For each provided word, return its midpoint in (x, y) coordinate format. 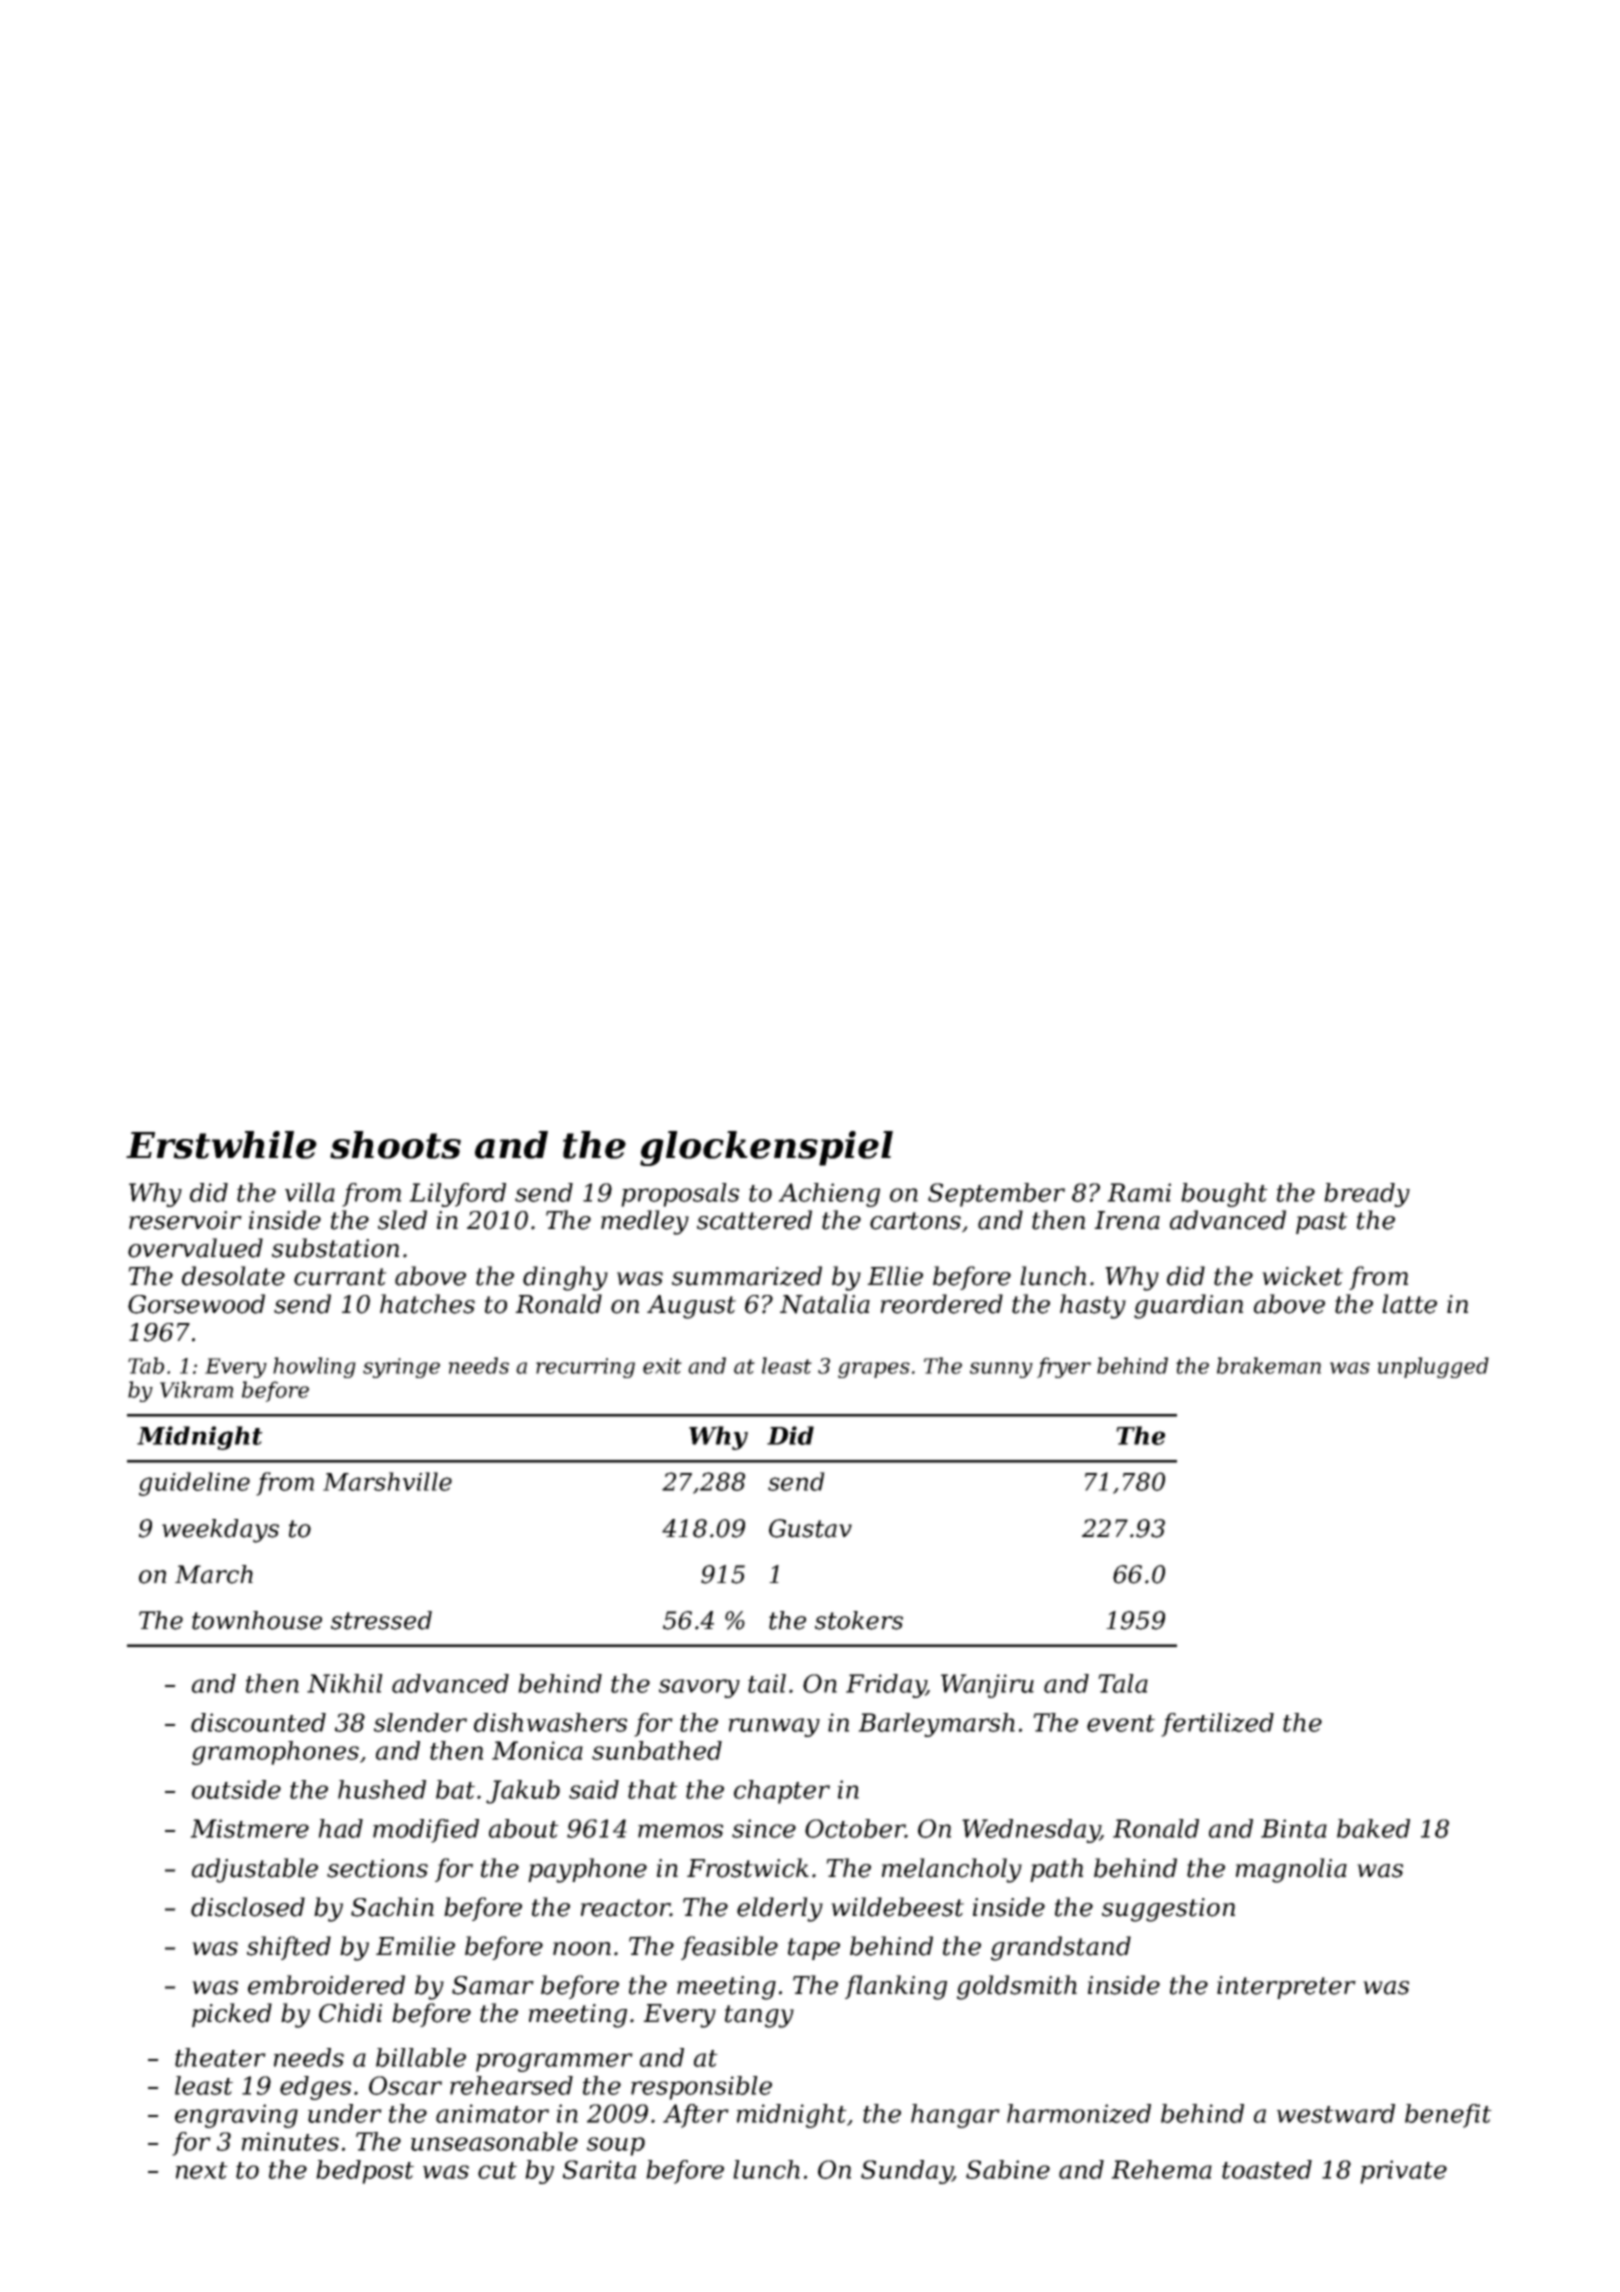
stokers (859, 1620)
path (1056, 1870)
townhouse (257, 1620)
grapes (874, 1370)
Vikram (196, 1389)
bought (1224, 1195)
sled (402, 1220)
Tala (1123, 1683)
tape (814, 1949)
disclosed (248, 1907)
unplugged (1433, 1367)
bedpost (365, 2172)
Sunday (906, 2172)
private (1403, 2172)
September (996, 1195)
